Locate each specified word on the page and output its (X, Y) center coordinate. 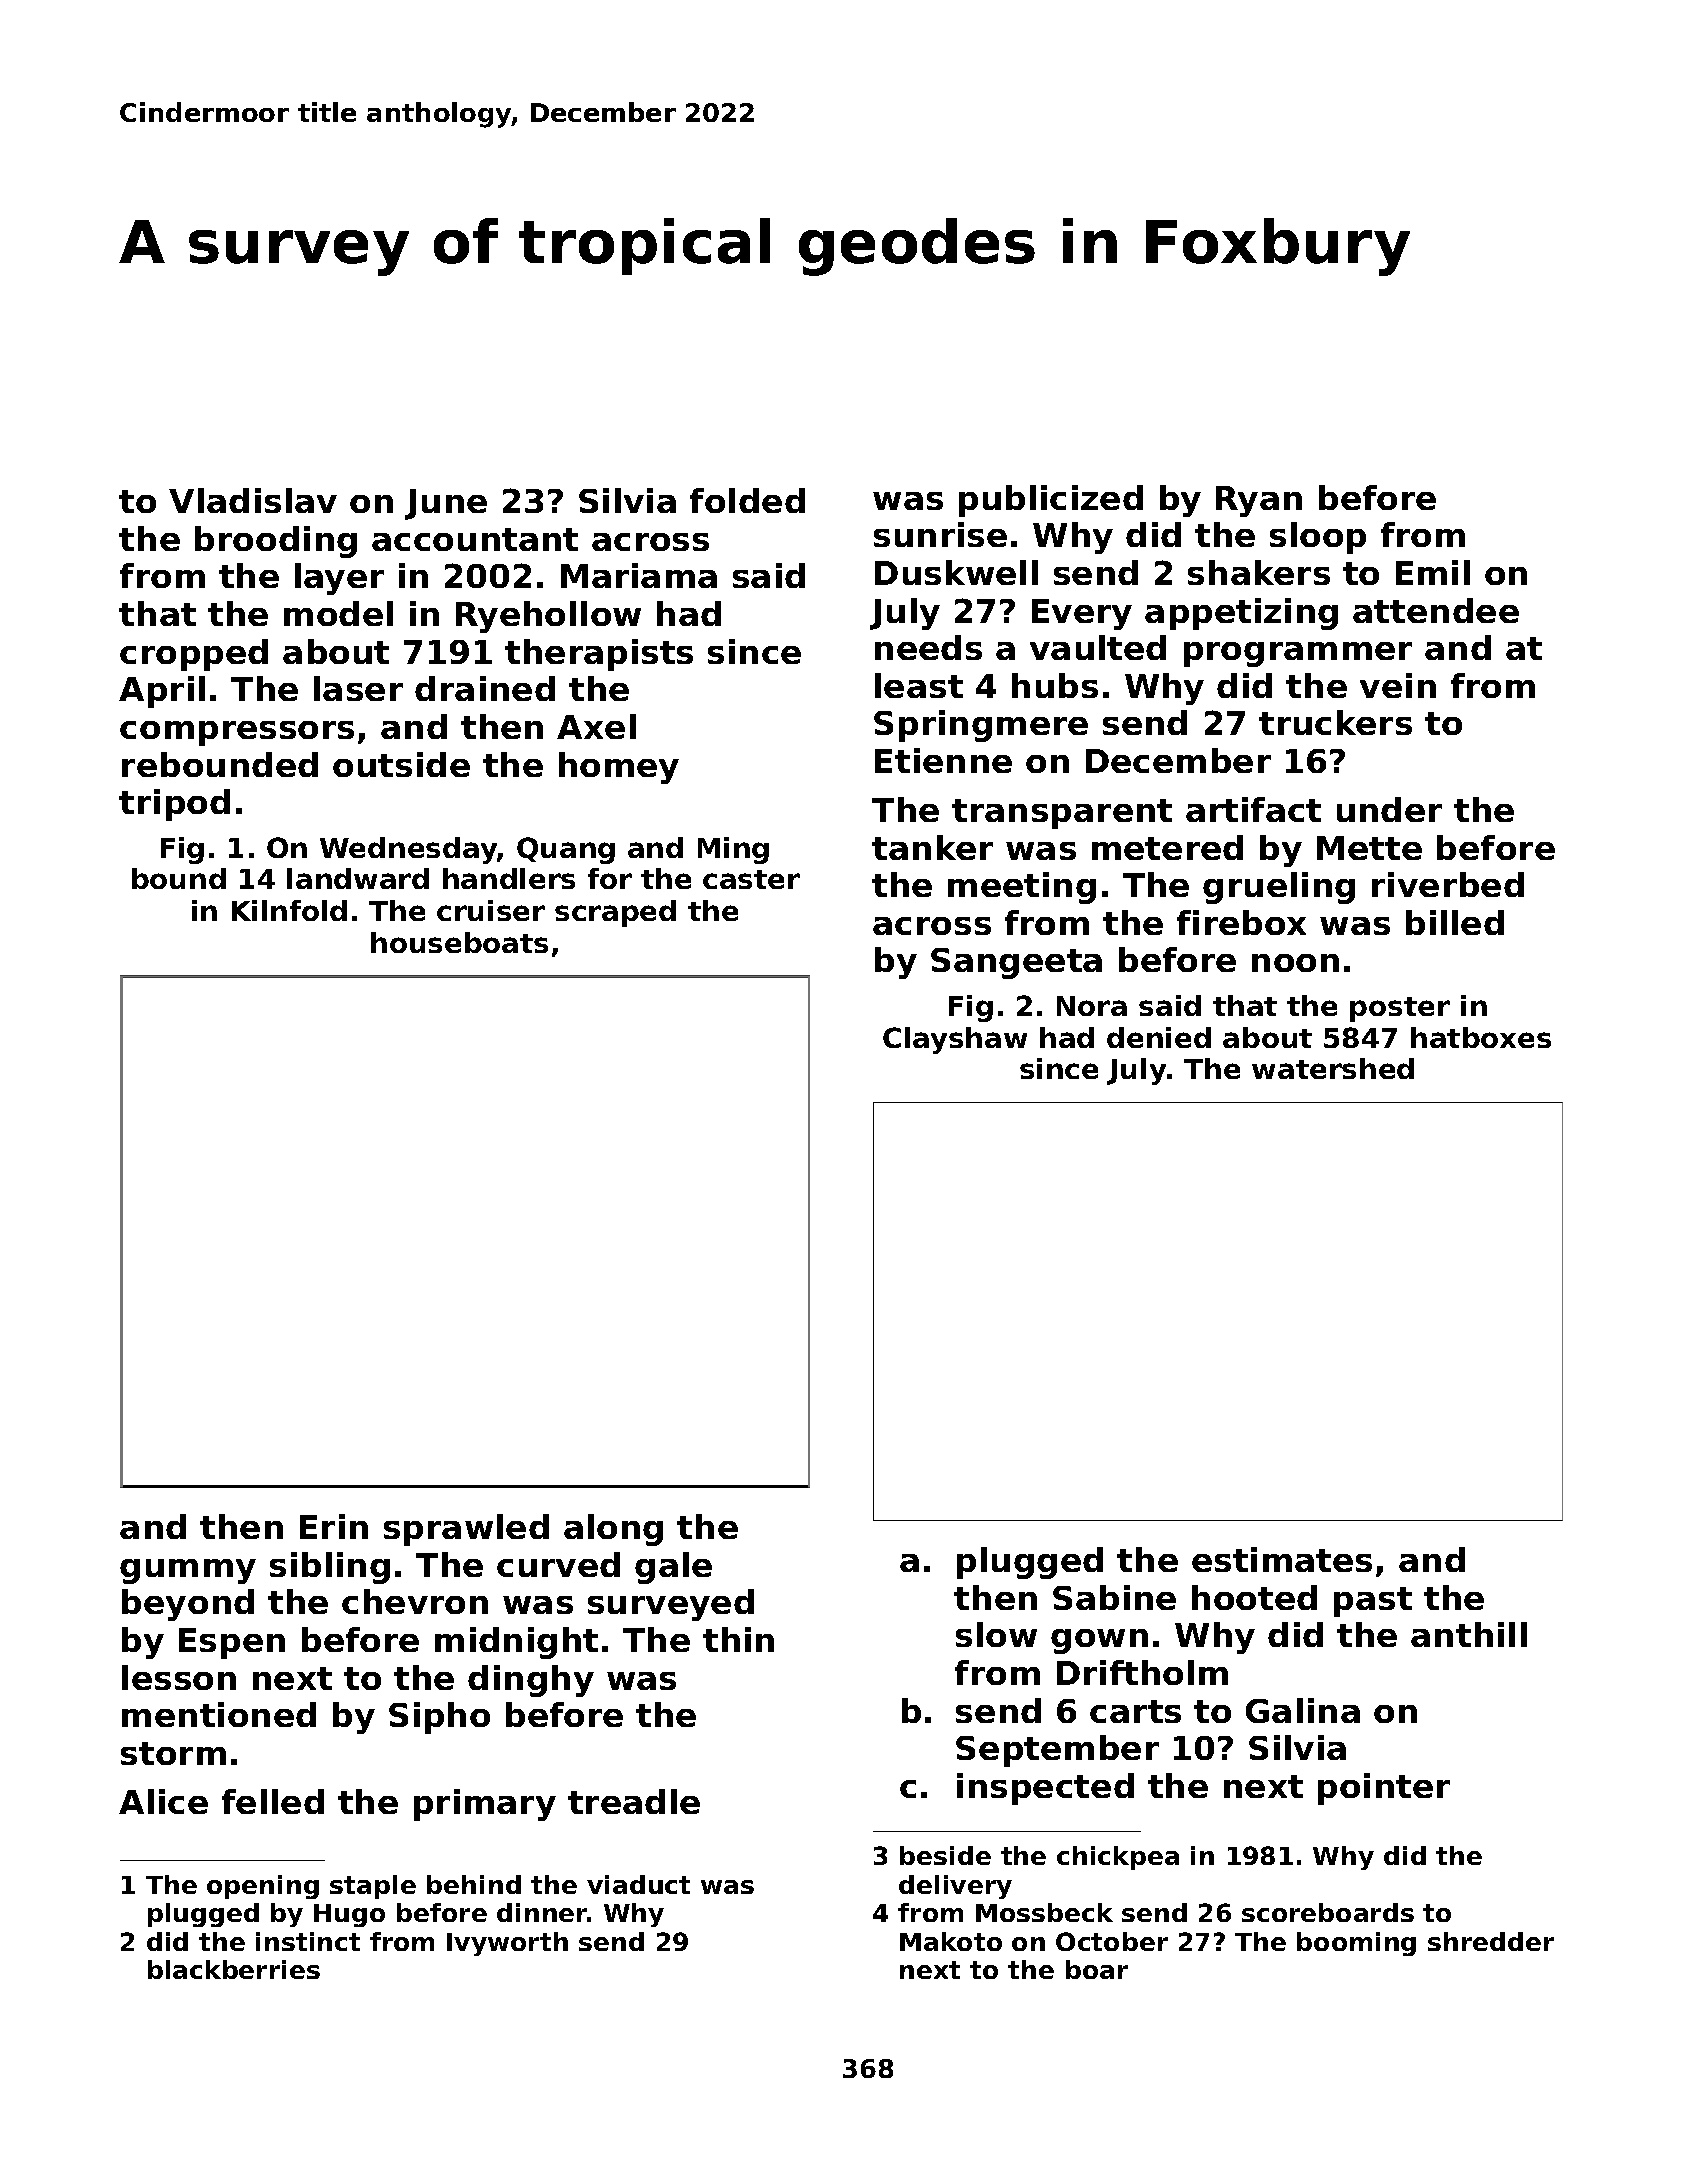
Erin (334, 1526)
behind (474, 1884)
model (338, 613)
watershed (1333, 1068)
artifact (1253, 809)
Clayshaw (955, 1040)
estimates (1282, 1559)
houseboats (459, 942)
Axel (596, 726)
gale (673, 1568)
